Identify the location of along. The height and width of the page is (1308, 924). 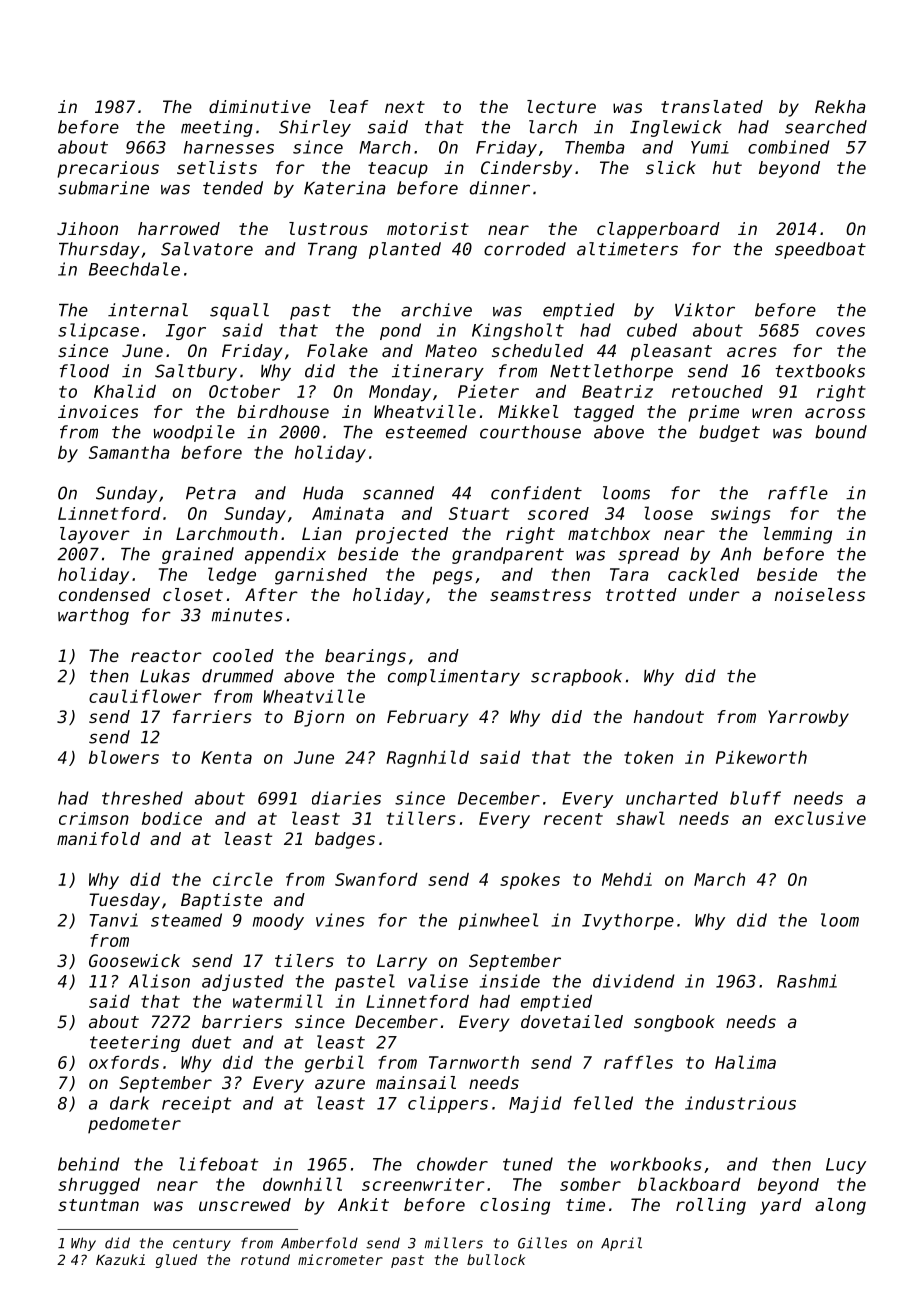
(840, 1206).
